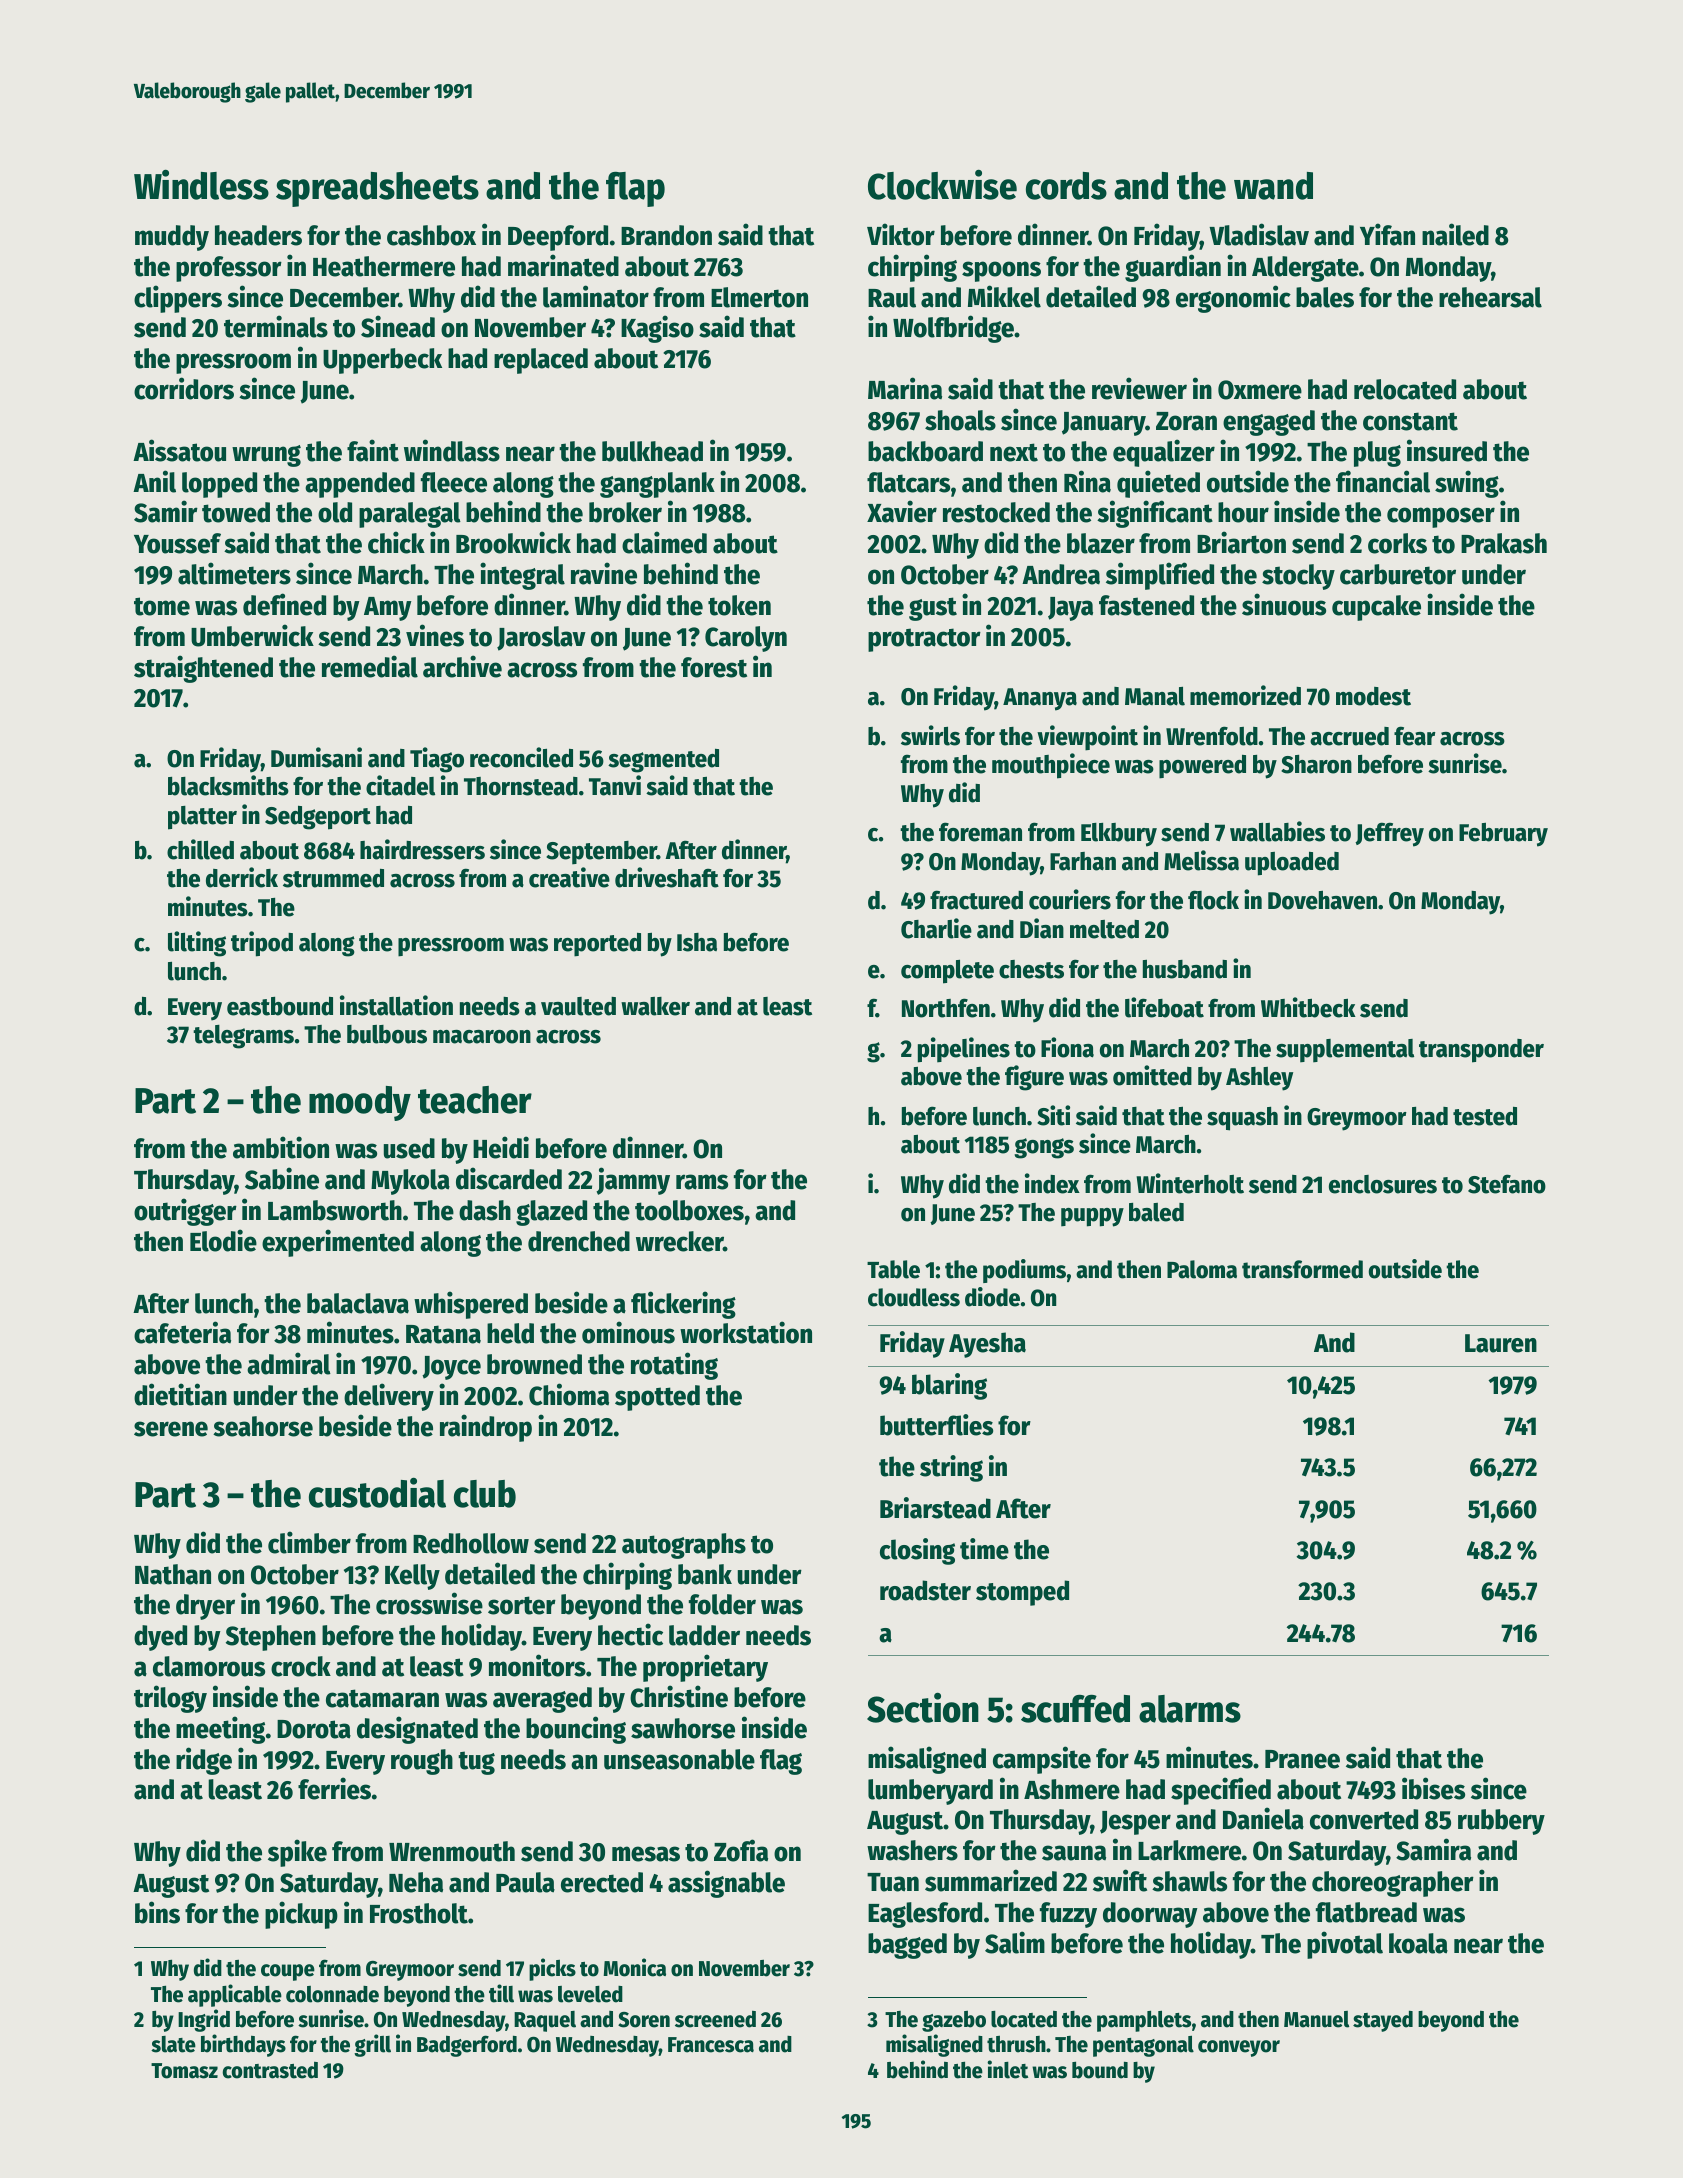 The width and height of the screenshot is (1683, 2178). Describe the element at coordinates (338, 1243) in the screenshot. I see `experimented` at that location.
